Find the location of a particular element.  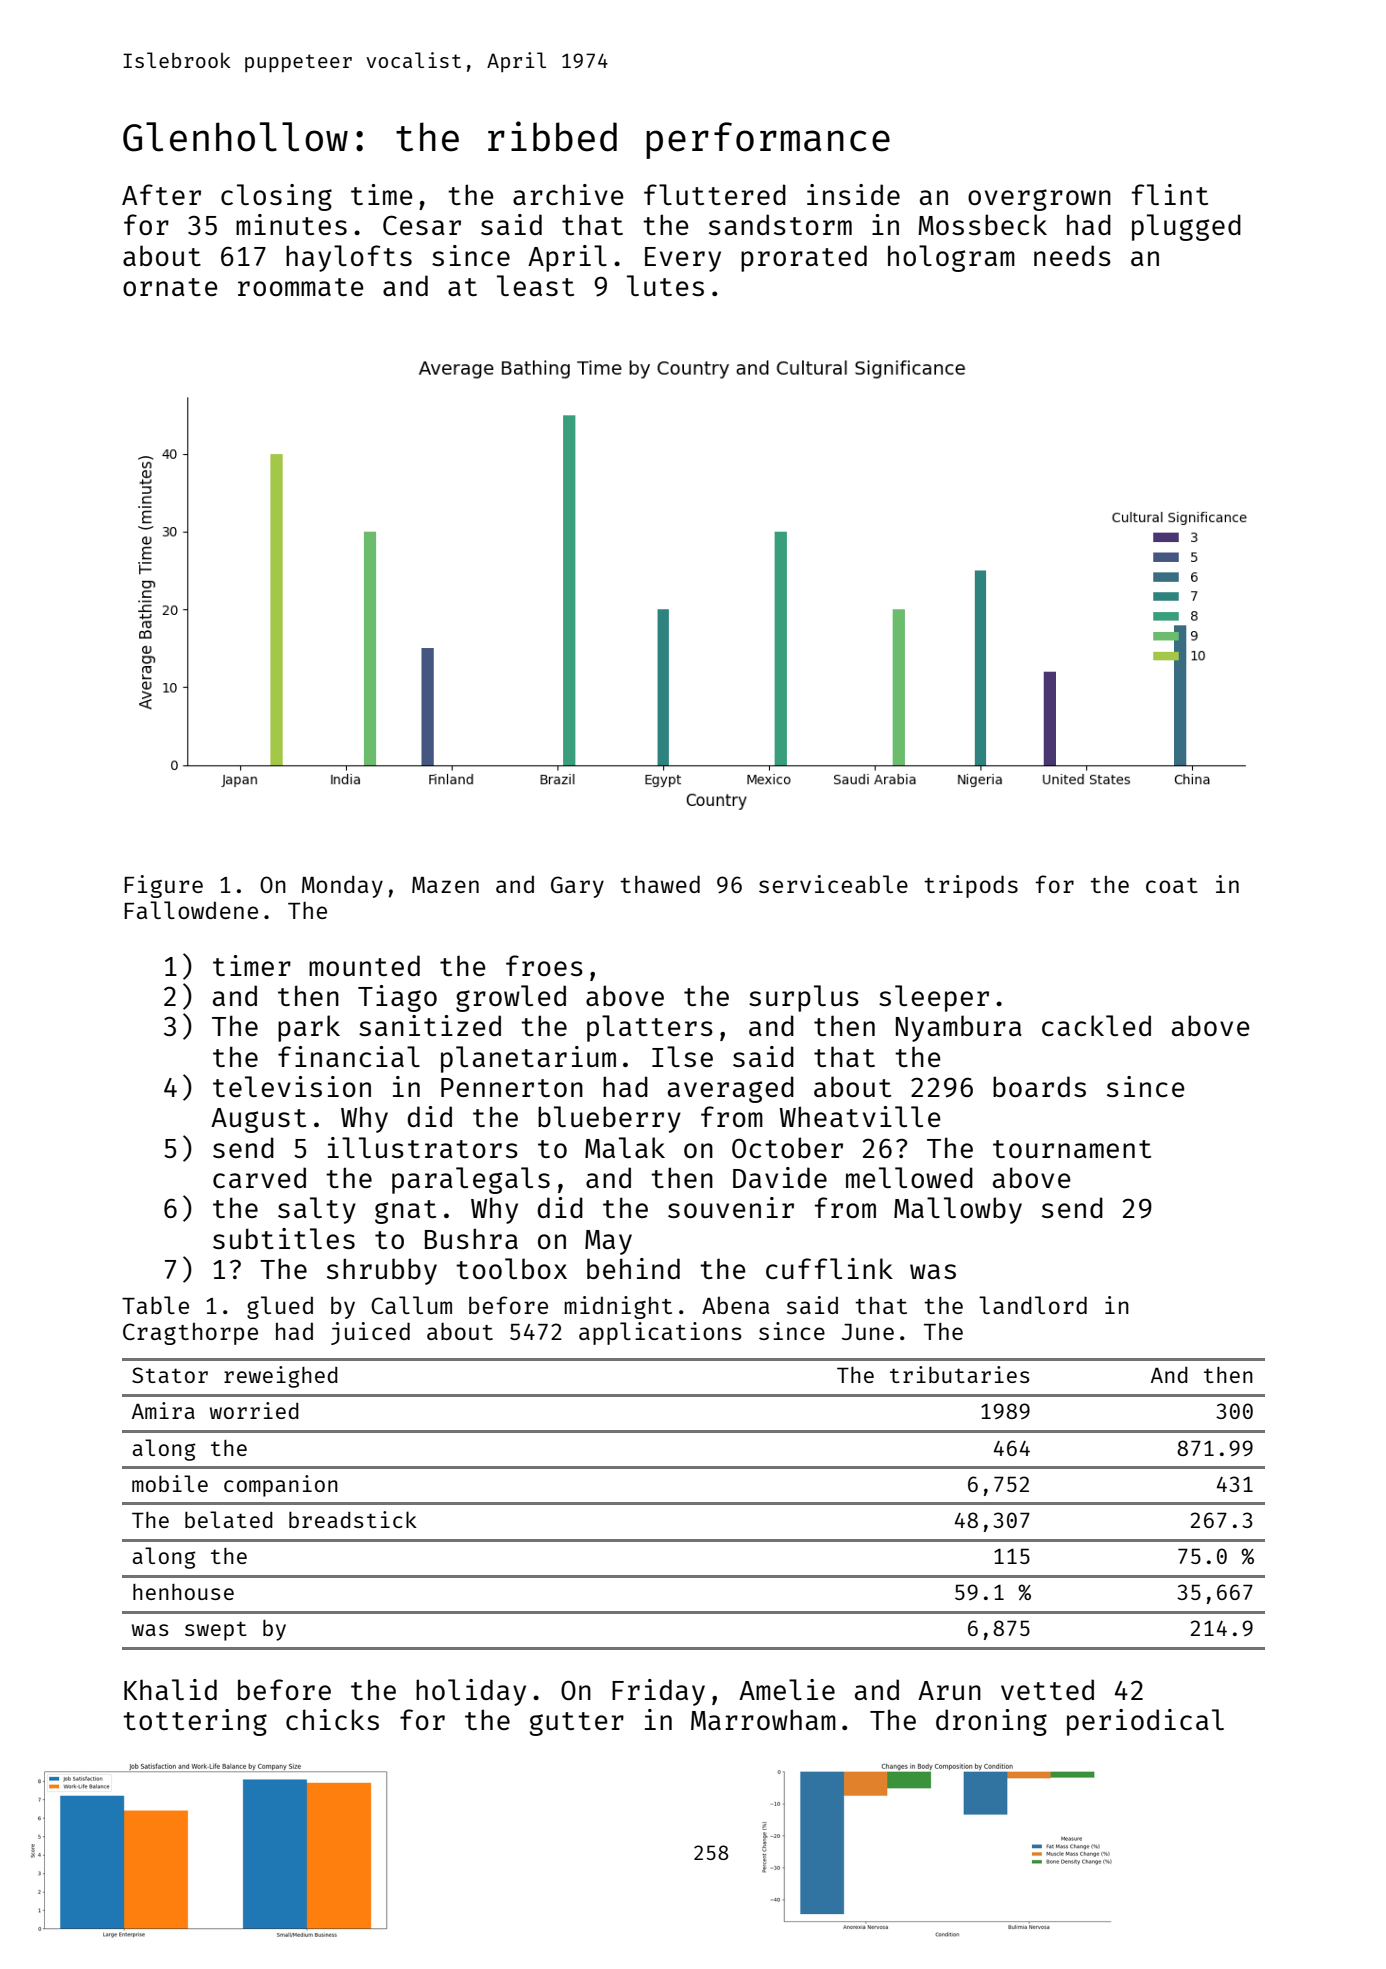

lutes is located at coordinates (665, 285).
